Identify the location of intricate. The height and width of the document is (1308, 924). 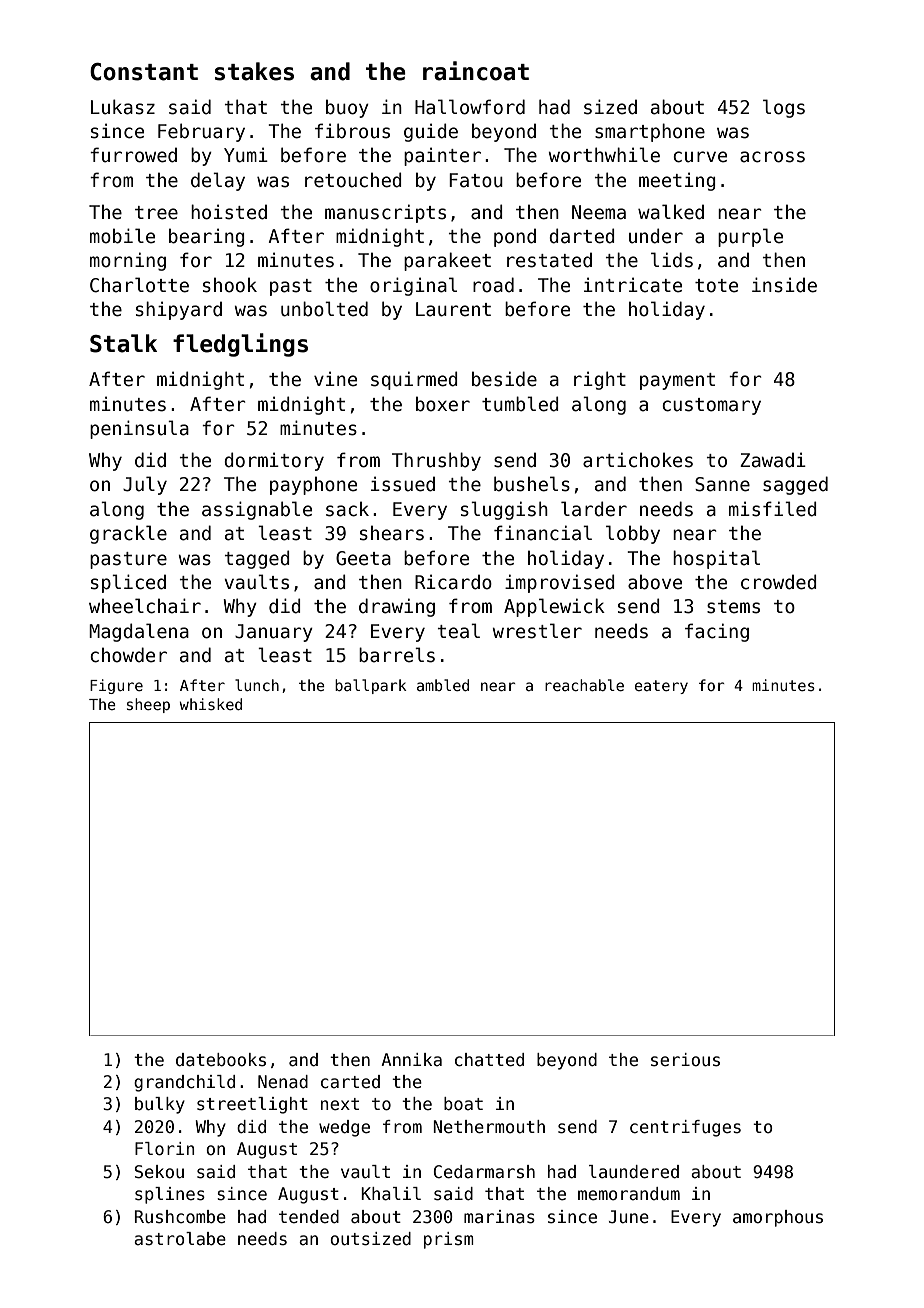
(633, 285).
